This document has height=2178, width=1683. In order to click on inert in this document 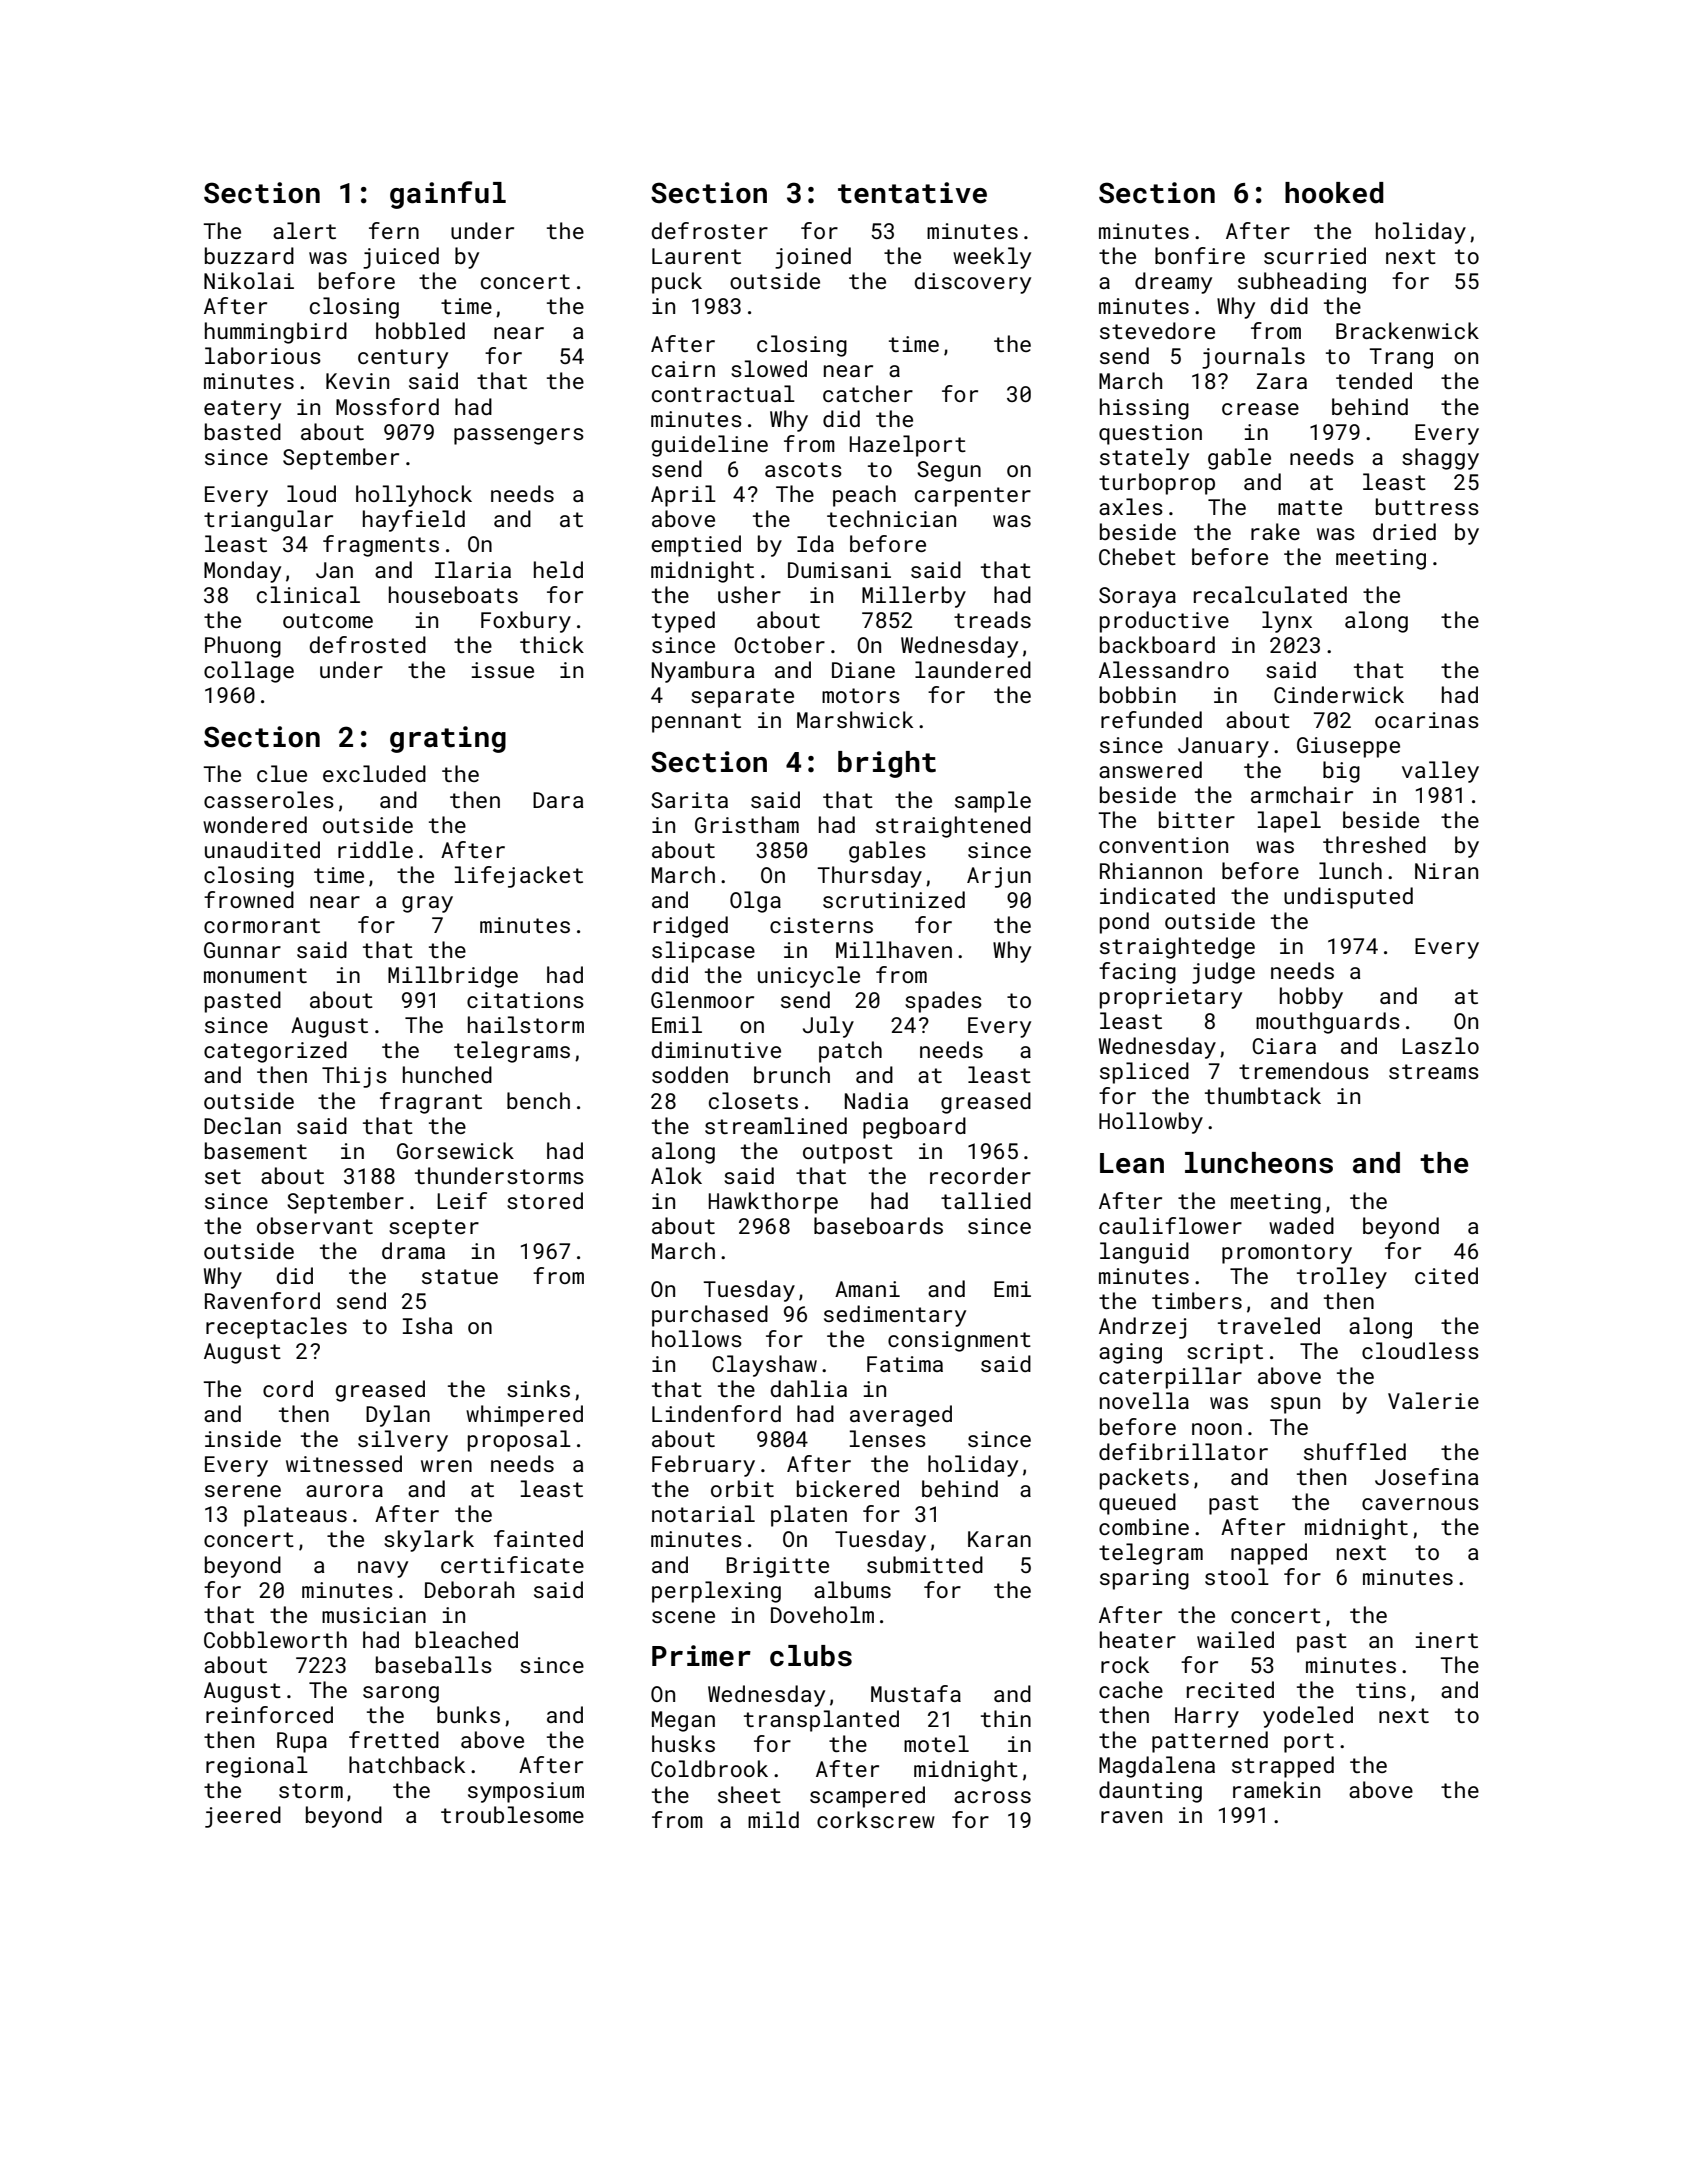, I will do `click(1447, 1640)`.
